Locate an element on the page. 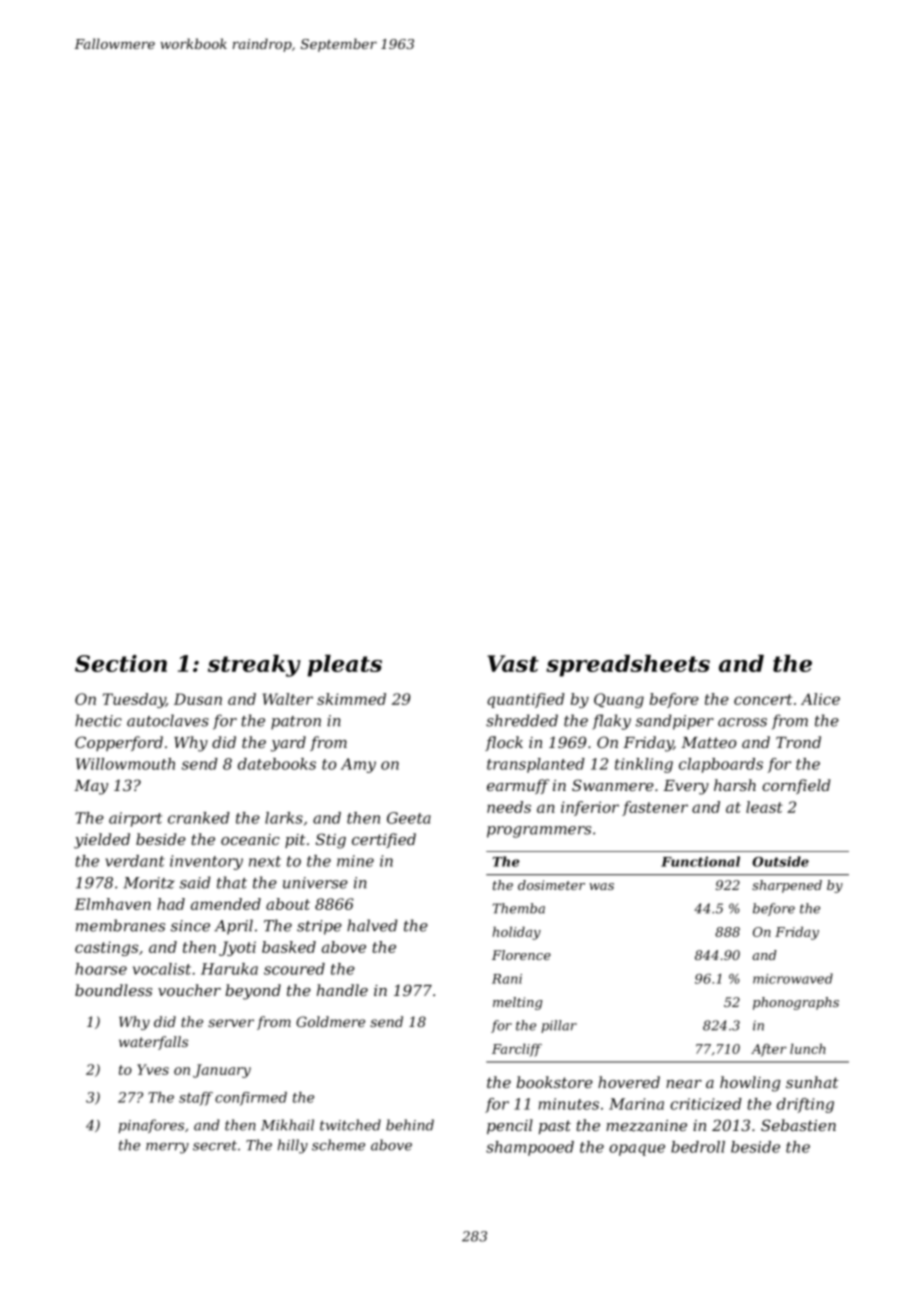 This document has height=1314, width=924. Farcliff is located at coordinates (517, 1050).
